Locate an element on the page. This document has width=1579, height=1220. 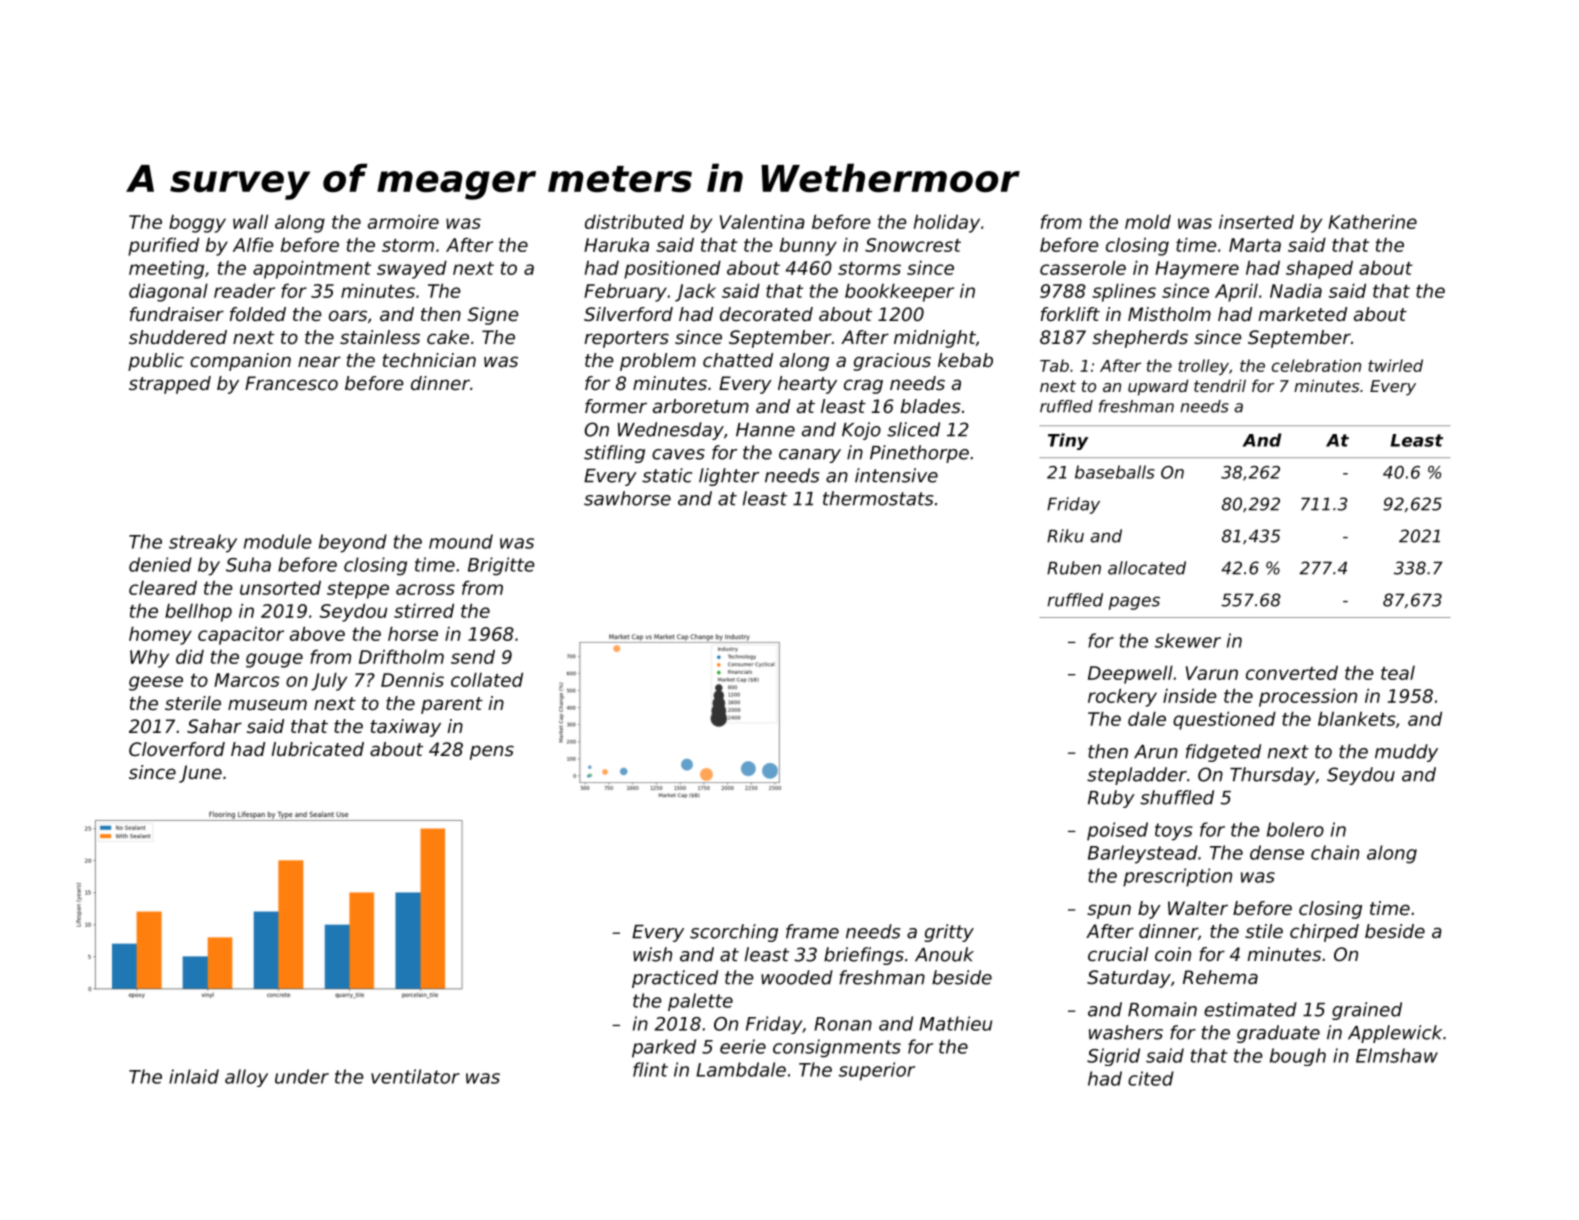
static is located at coordinates (667, 475).
